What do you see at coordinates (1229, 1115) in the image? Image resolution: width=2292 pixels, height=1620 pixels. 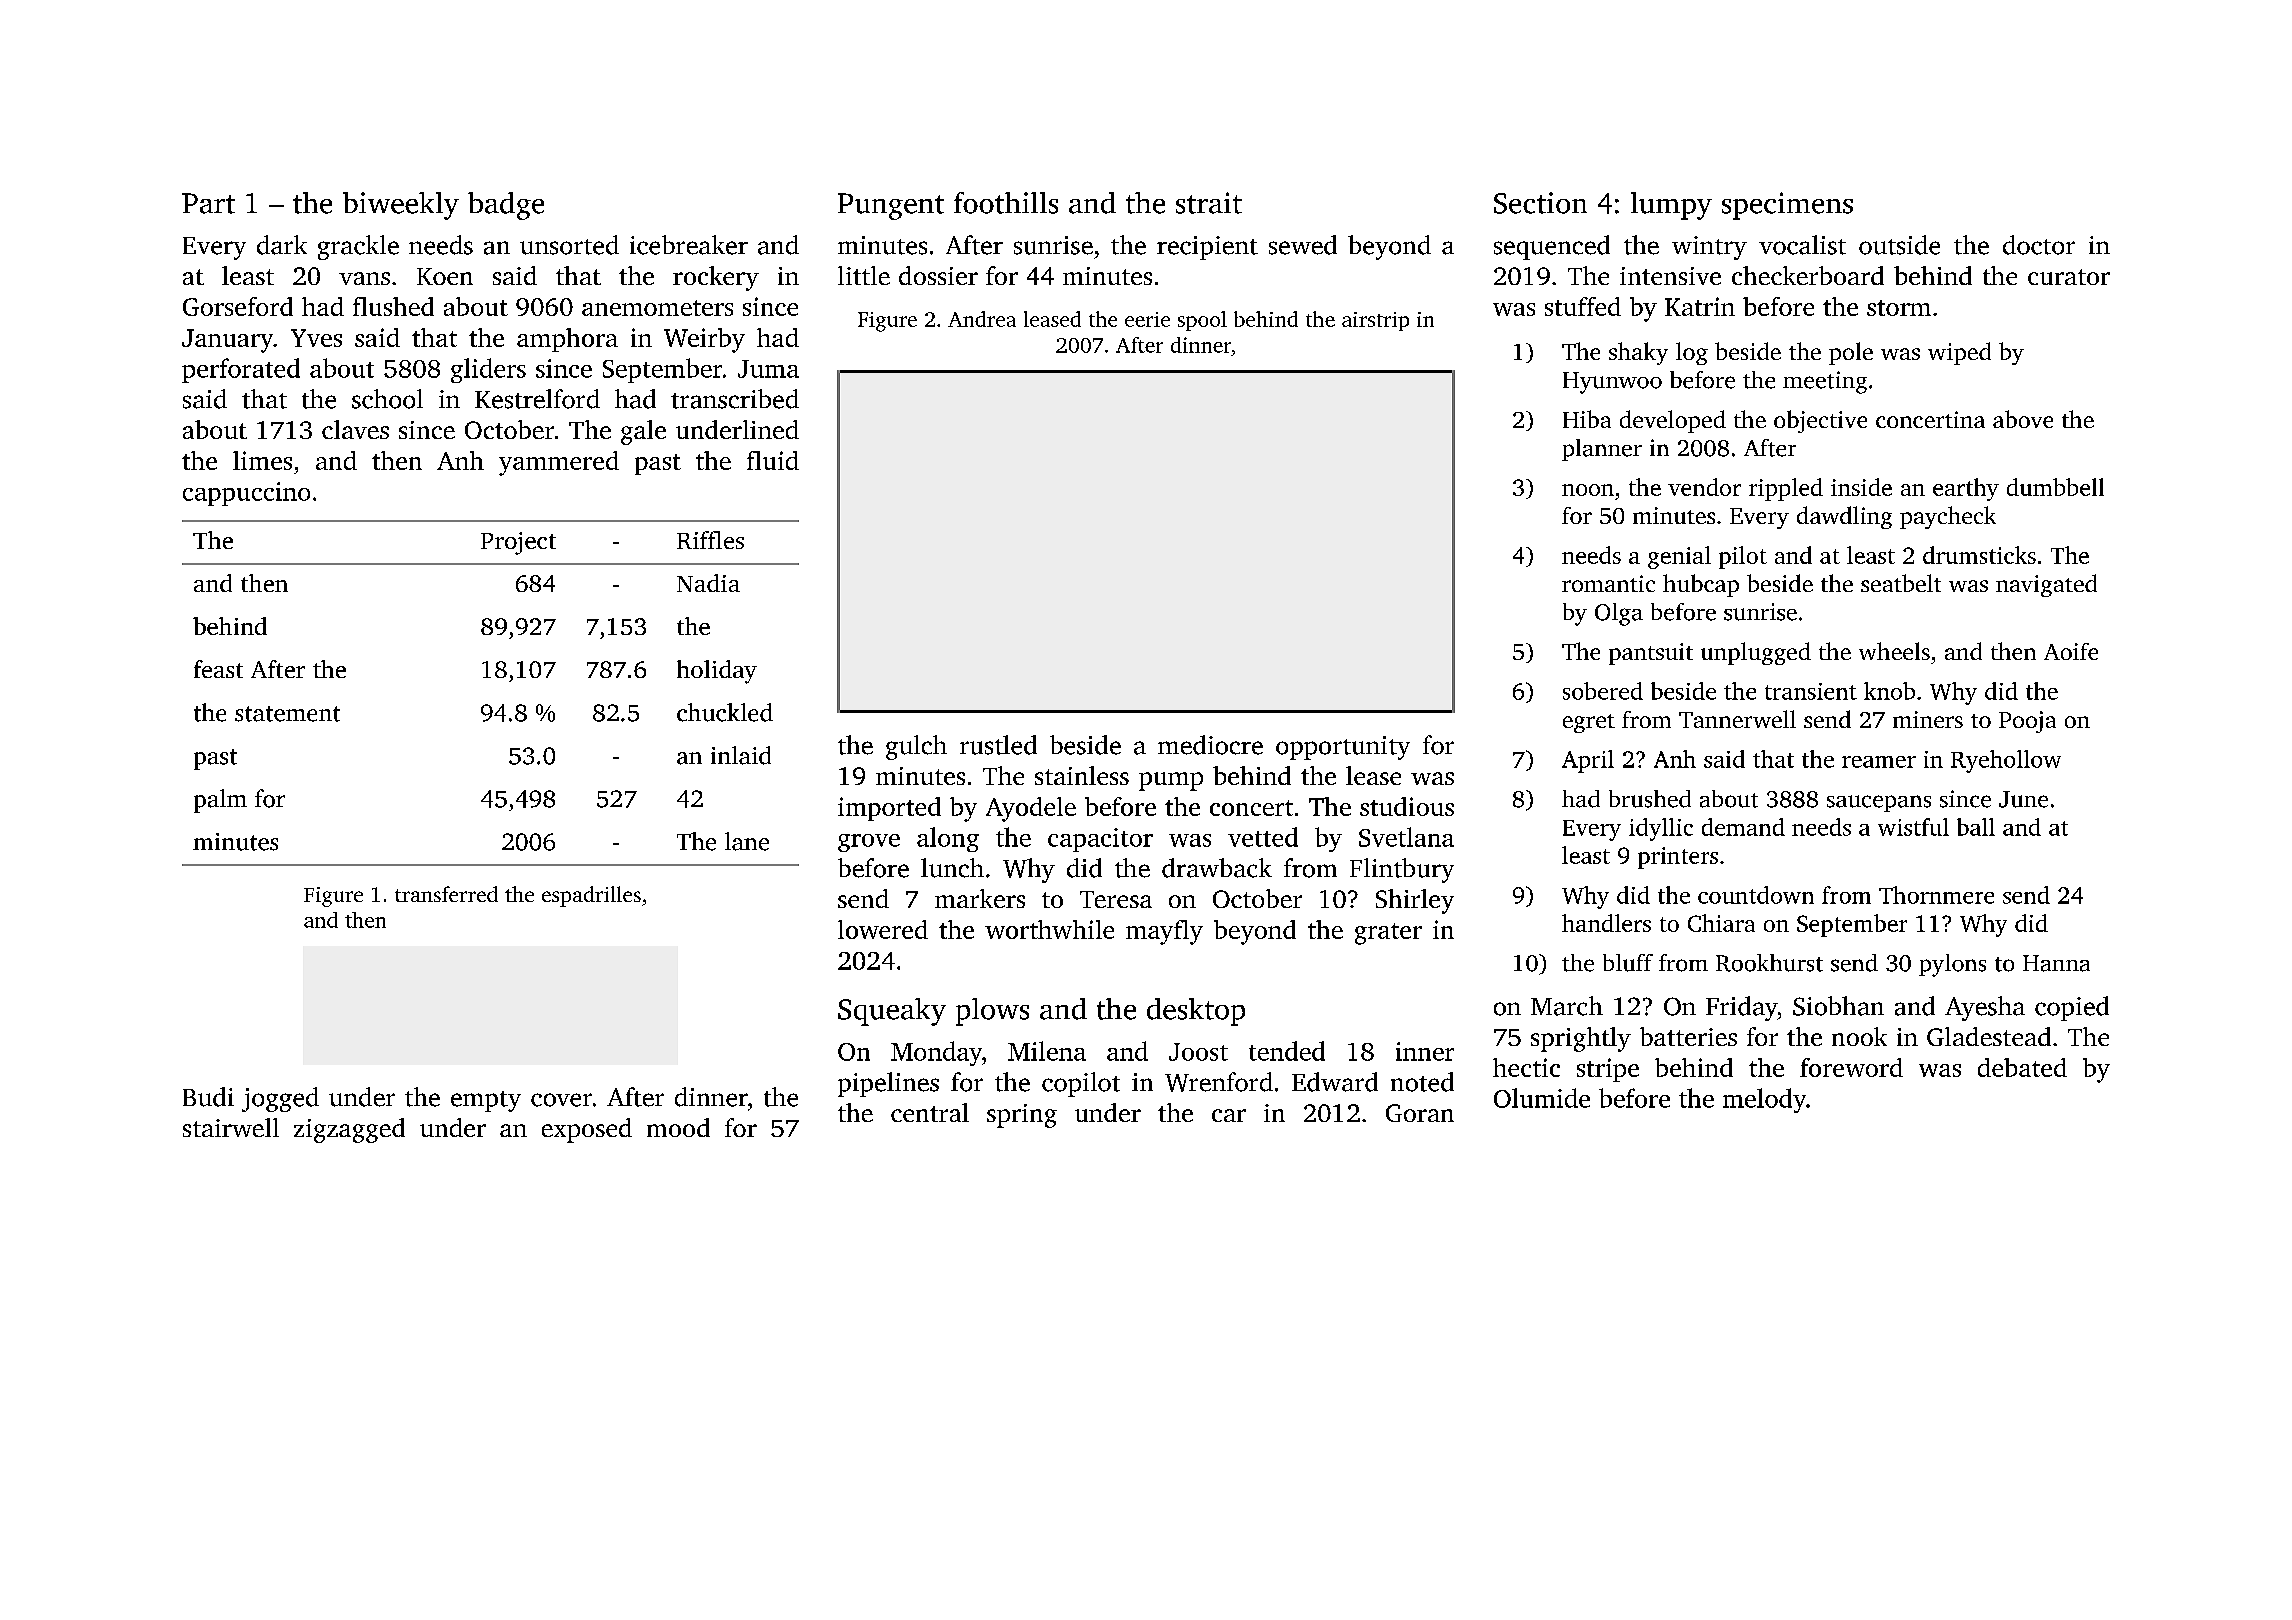 I see `car` at bounding box center [1229, 1115].
